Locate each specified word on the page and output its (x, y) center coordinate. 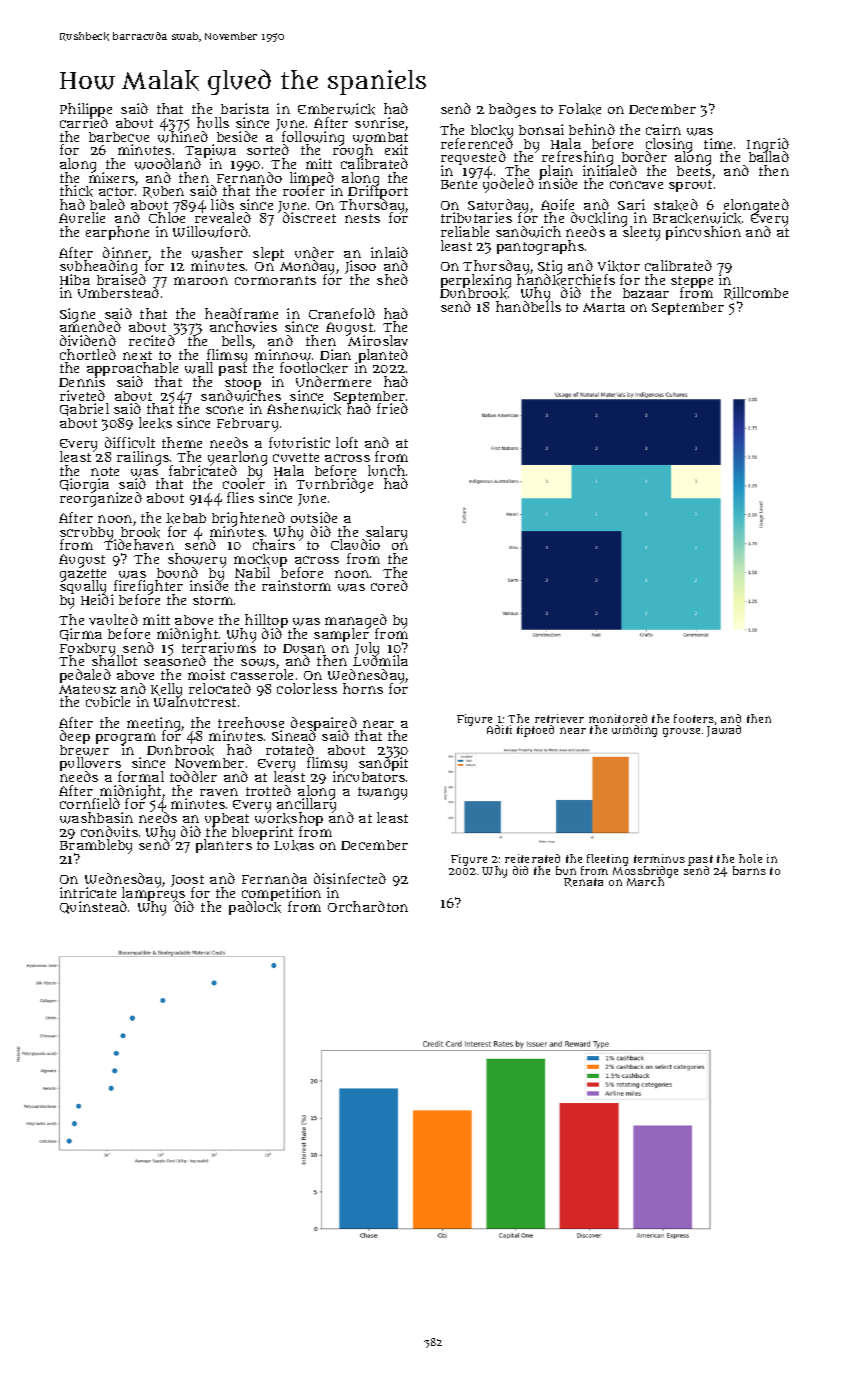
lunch (386, 470)
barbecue (119, 137)
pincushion (703, 233)
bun (566, 870)
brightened (248, 519)
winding (634, 731)
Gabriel (84, 409)
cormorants (275, 280)
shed (392, 279)
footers (694, 718)
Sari (631, 204)
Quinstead (93, 907)
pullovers (91, 764)
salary (386, 533)
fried (392, 408)
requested (473, 158)
